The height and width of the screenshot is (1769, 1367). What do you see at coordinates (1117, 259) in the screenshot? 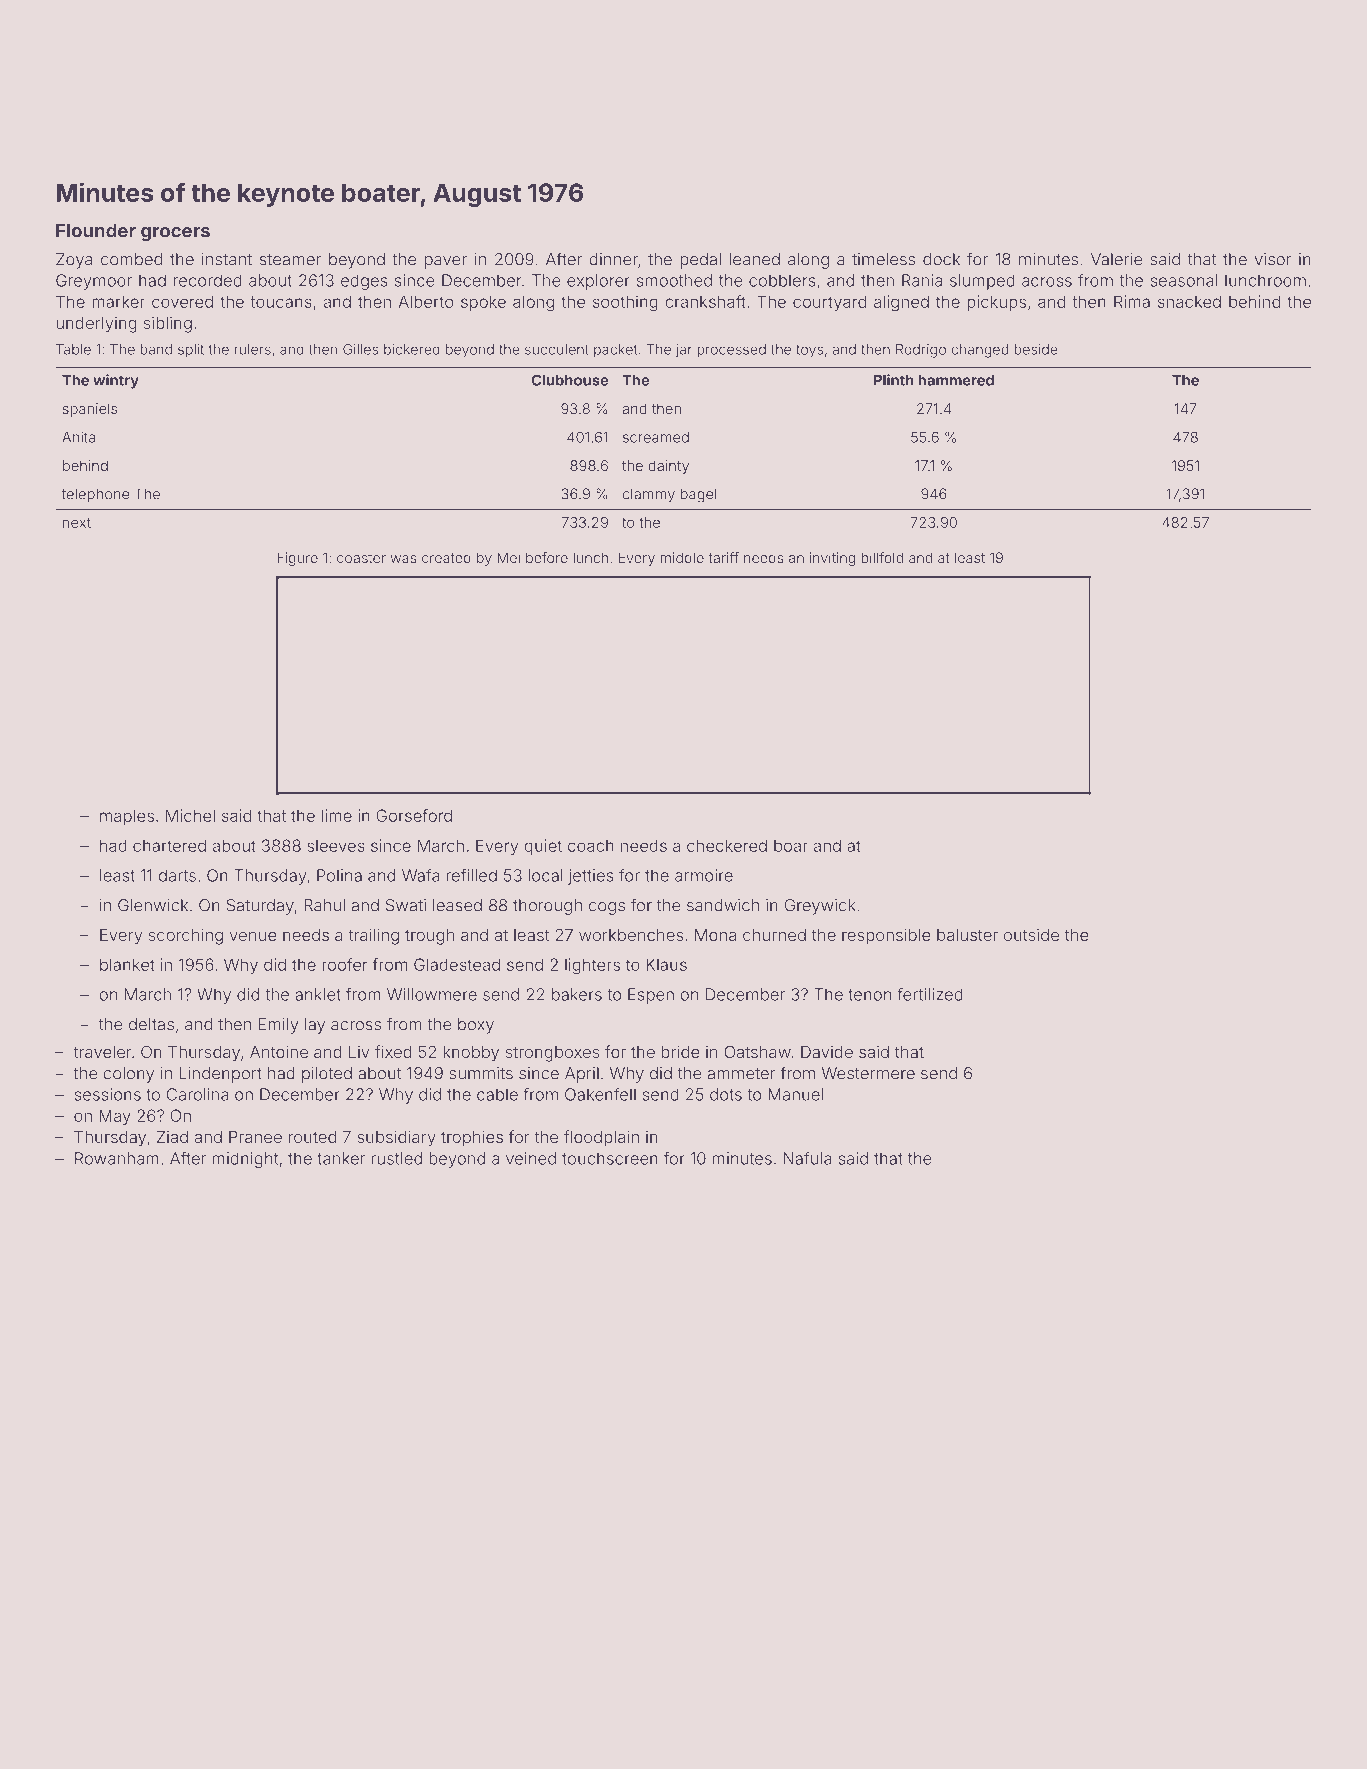
I see `Valerie` at bounding box center [1117, 259].
